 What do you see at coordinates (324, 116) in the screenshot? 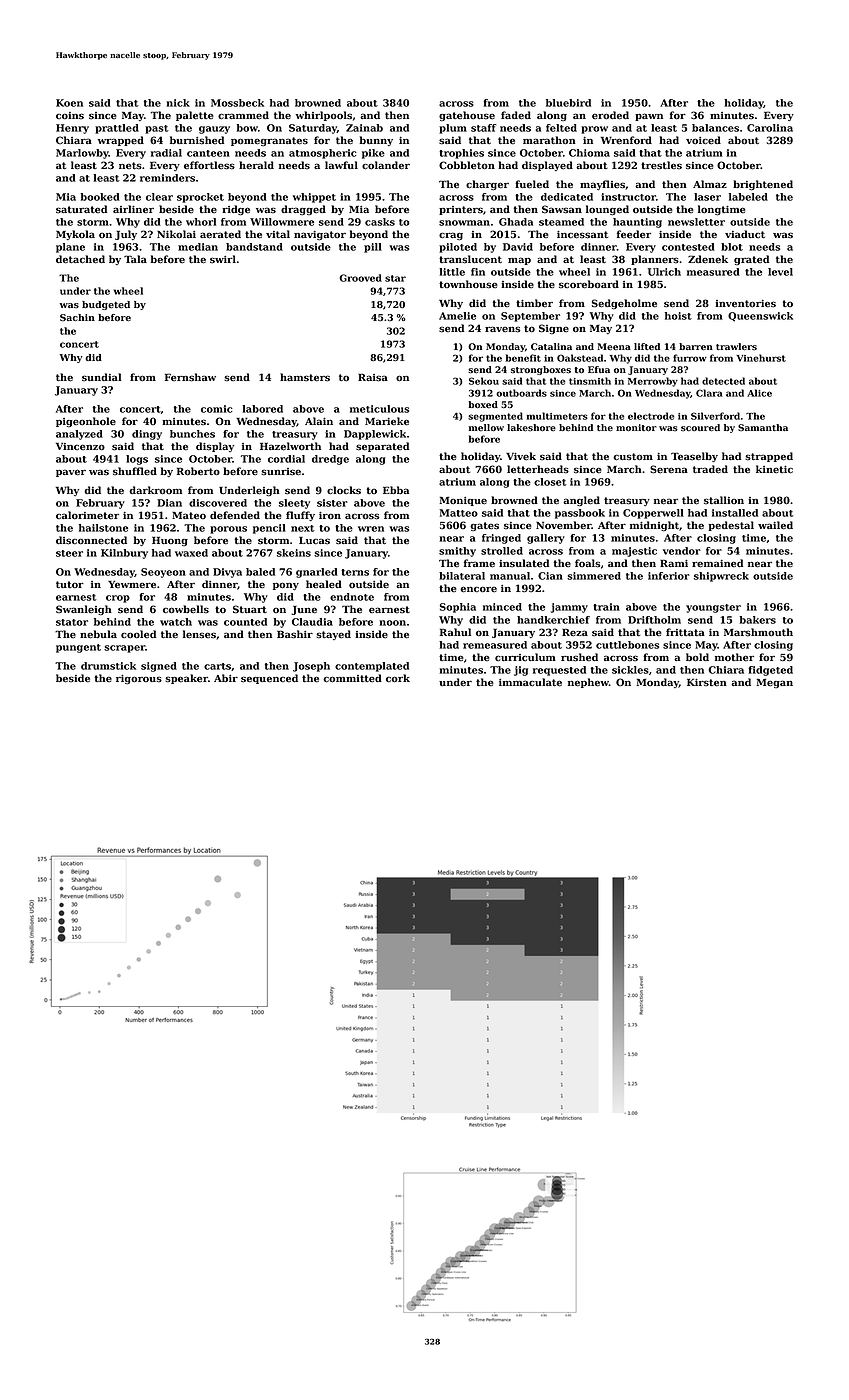
I see `whirlpools` at bounding box center [324, 116].
